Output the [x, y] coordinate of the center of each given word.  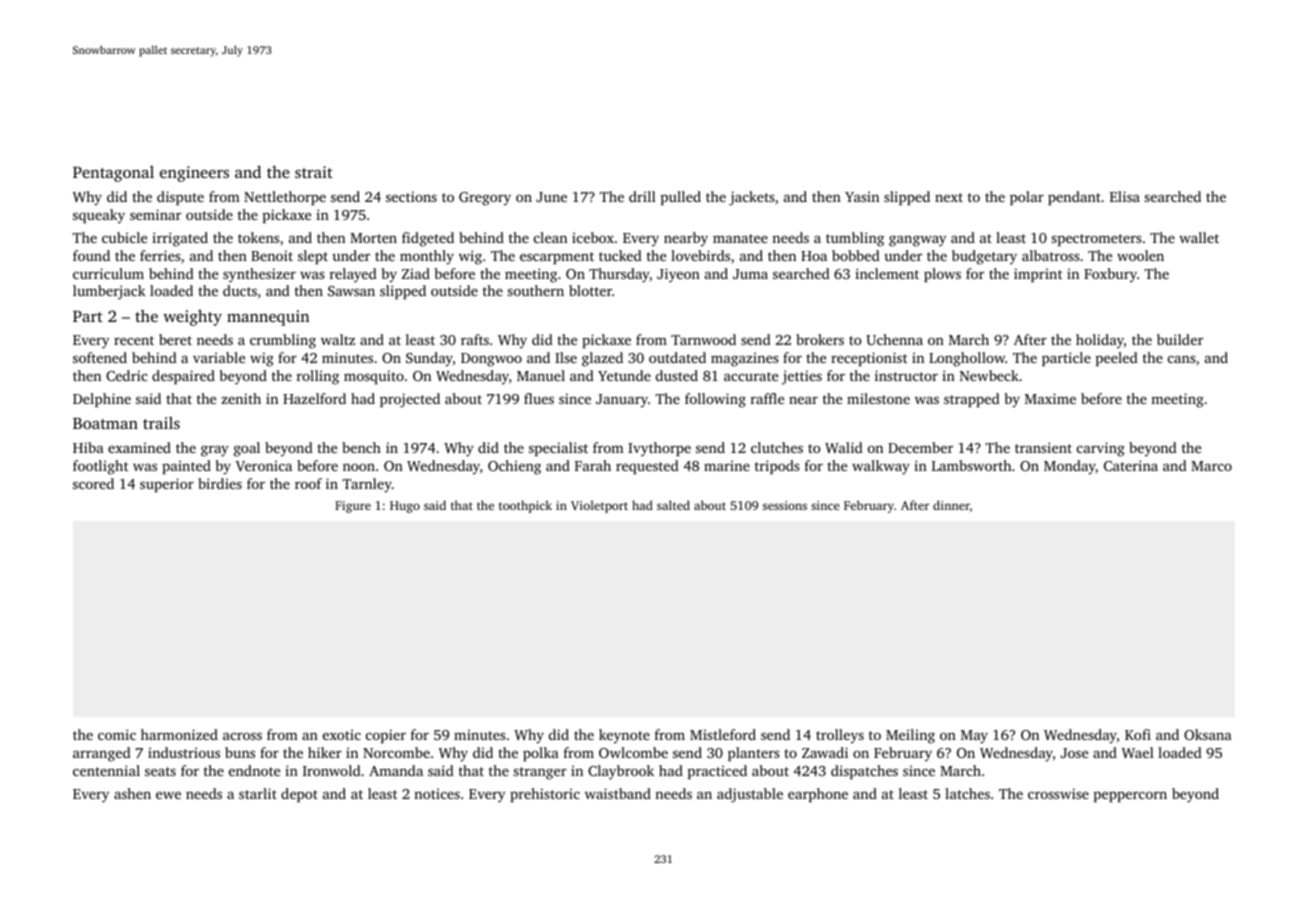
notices [437, 793]
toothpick [525, 506]
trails [161, 423]
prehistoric [545, 795]
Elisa [1125, 196]
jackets [752, 198]
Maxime [1050, 398]
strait [314, 172]
